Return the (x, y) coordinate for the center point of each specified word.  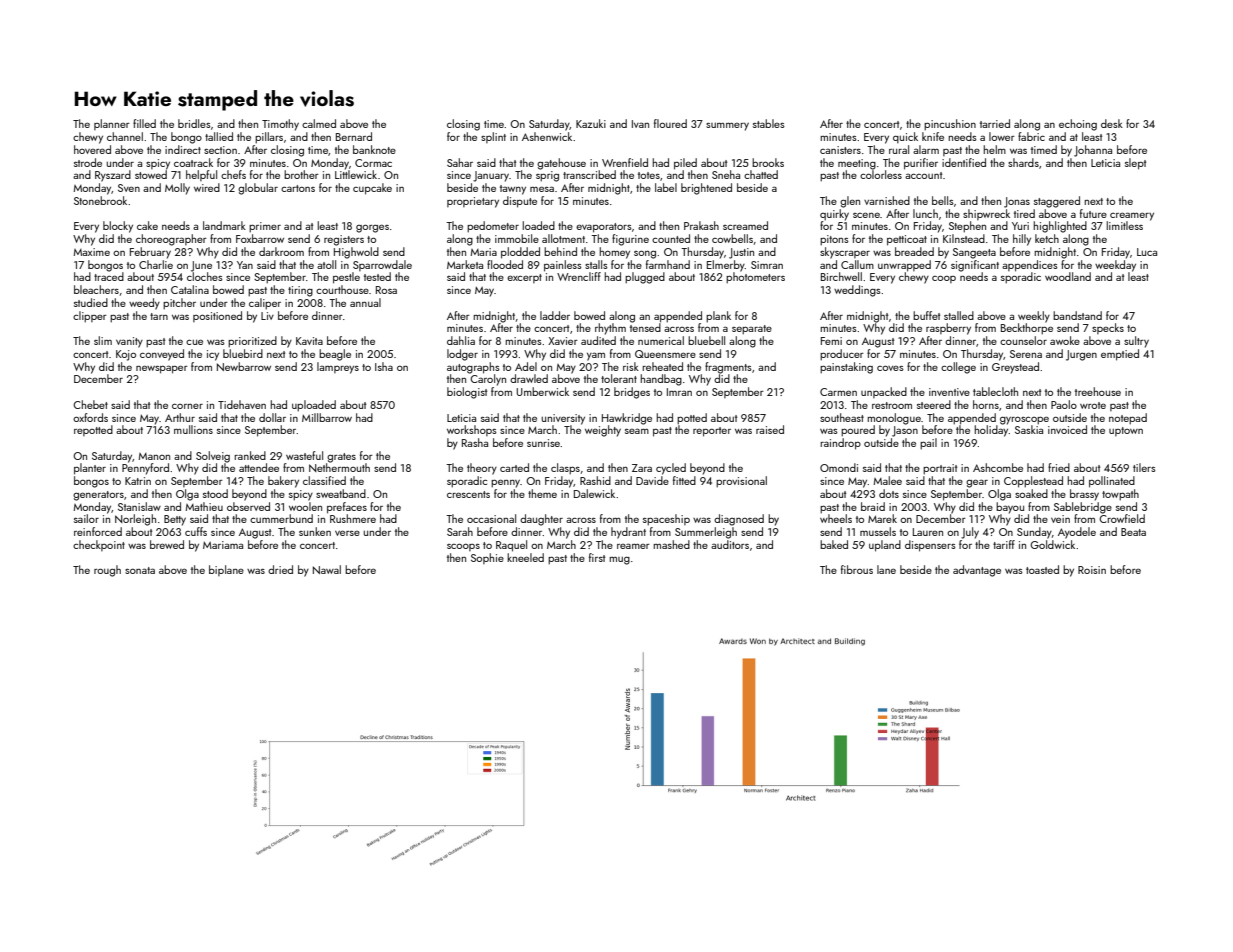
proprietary (473, 202)
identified (964, 162)
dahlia (461, 340)
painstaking (846, 368)
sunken (315, 531)
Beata (1133, 532)
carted (514, 467)
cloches (205, 276)
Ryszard (113, 176)
